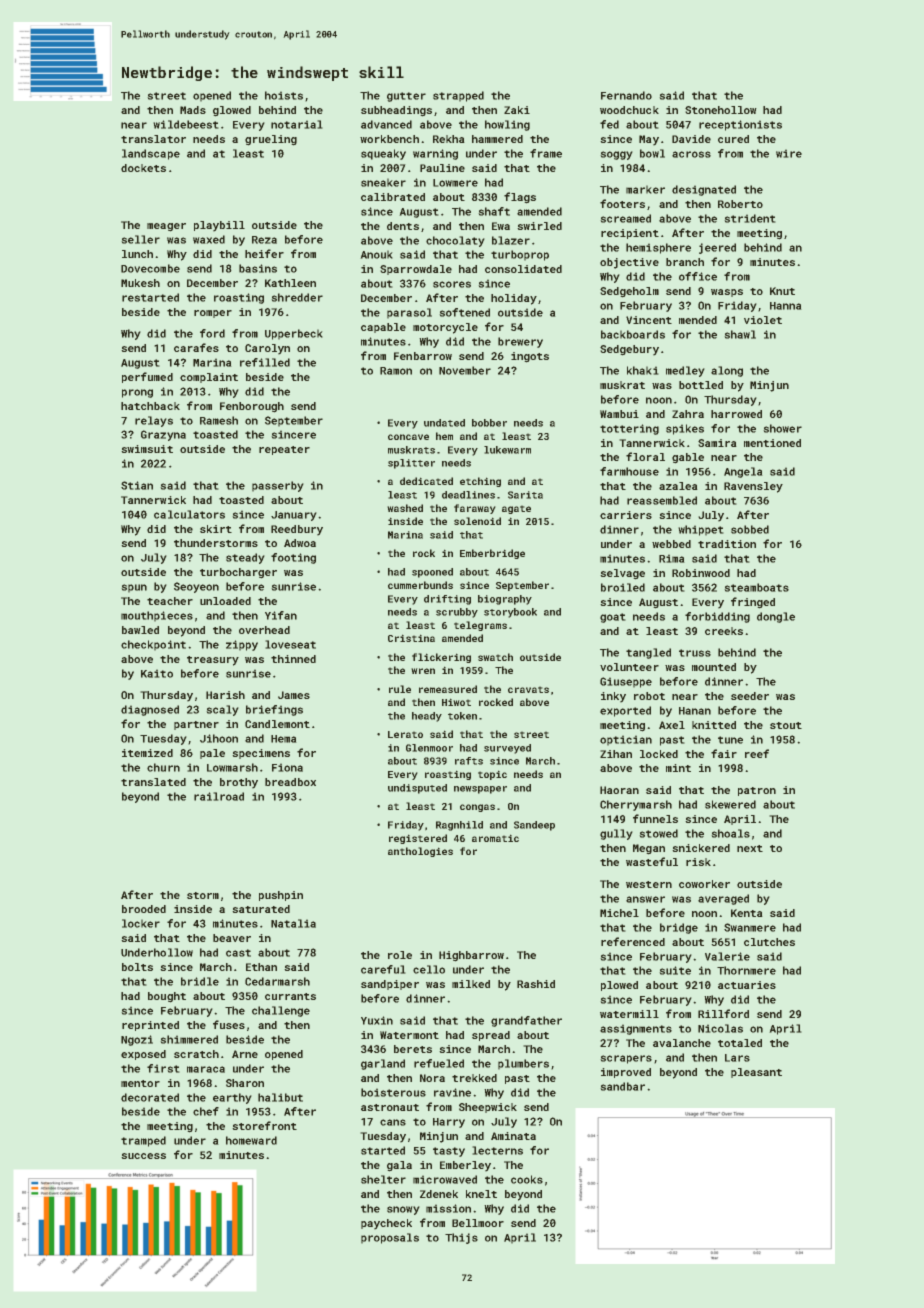  What do you see at coordinates (439, 1194) in the document?
I see `Zdenek` at bounding box center [439, 1194].
